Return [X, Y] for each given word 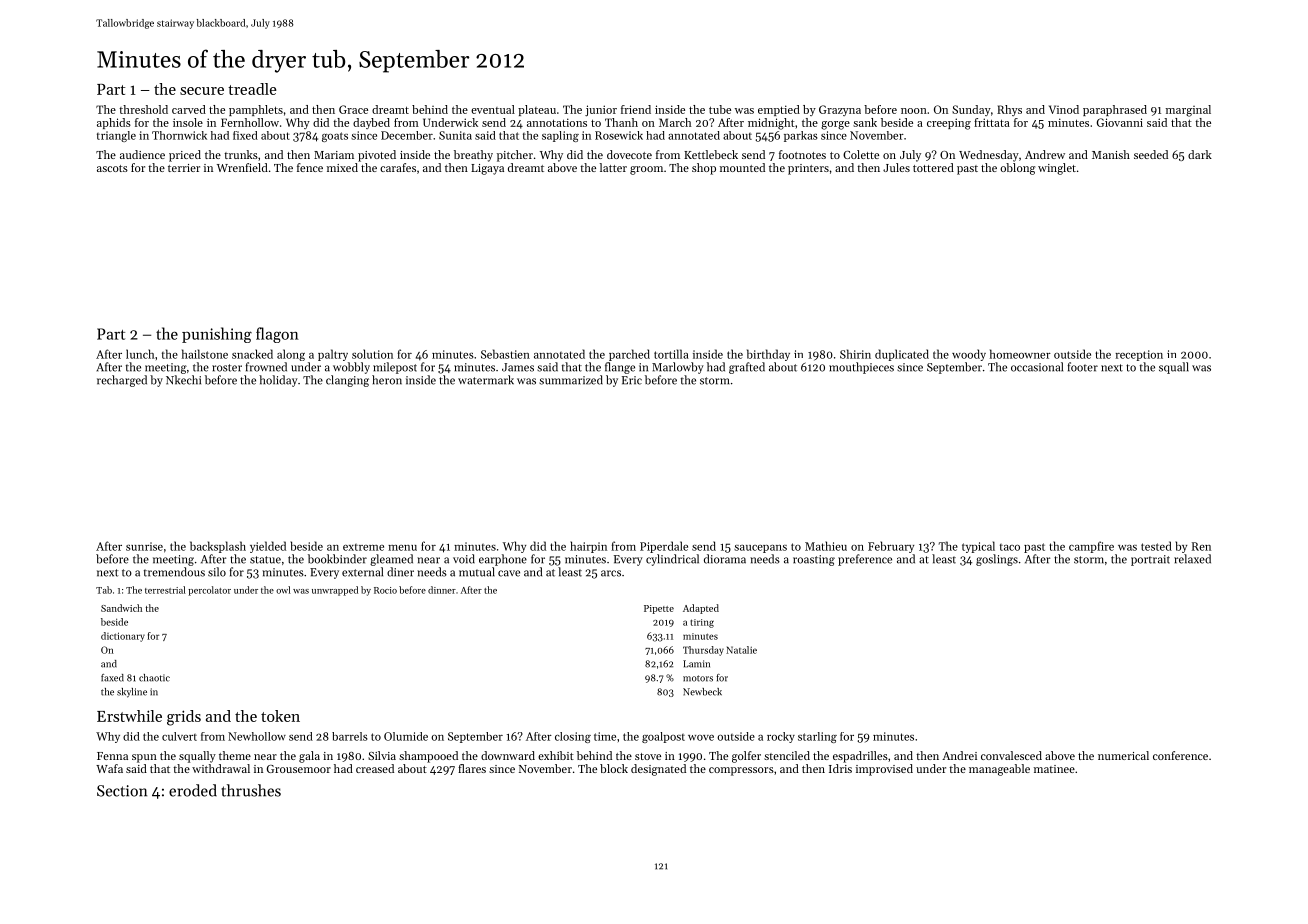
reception [1139, 355]
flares [472, 768]
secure [202, 91]
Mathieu [826, 546]
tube [720, 109]
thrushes [251, 790]
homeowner [1020, 354]
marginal [1188, 111]
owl [283, 590]
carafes [398, 167]
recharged [122, 381]
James [518, 367]
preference [865, 560]
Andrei [959, 755]
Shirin [855, 354]
